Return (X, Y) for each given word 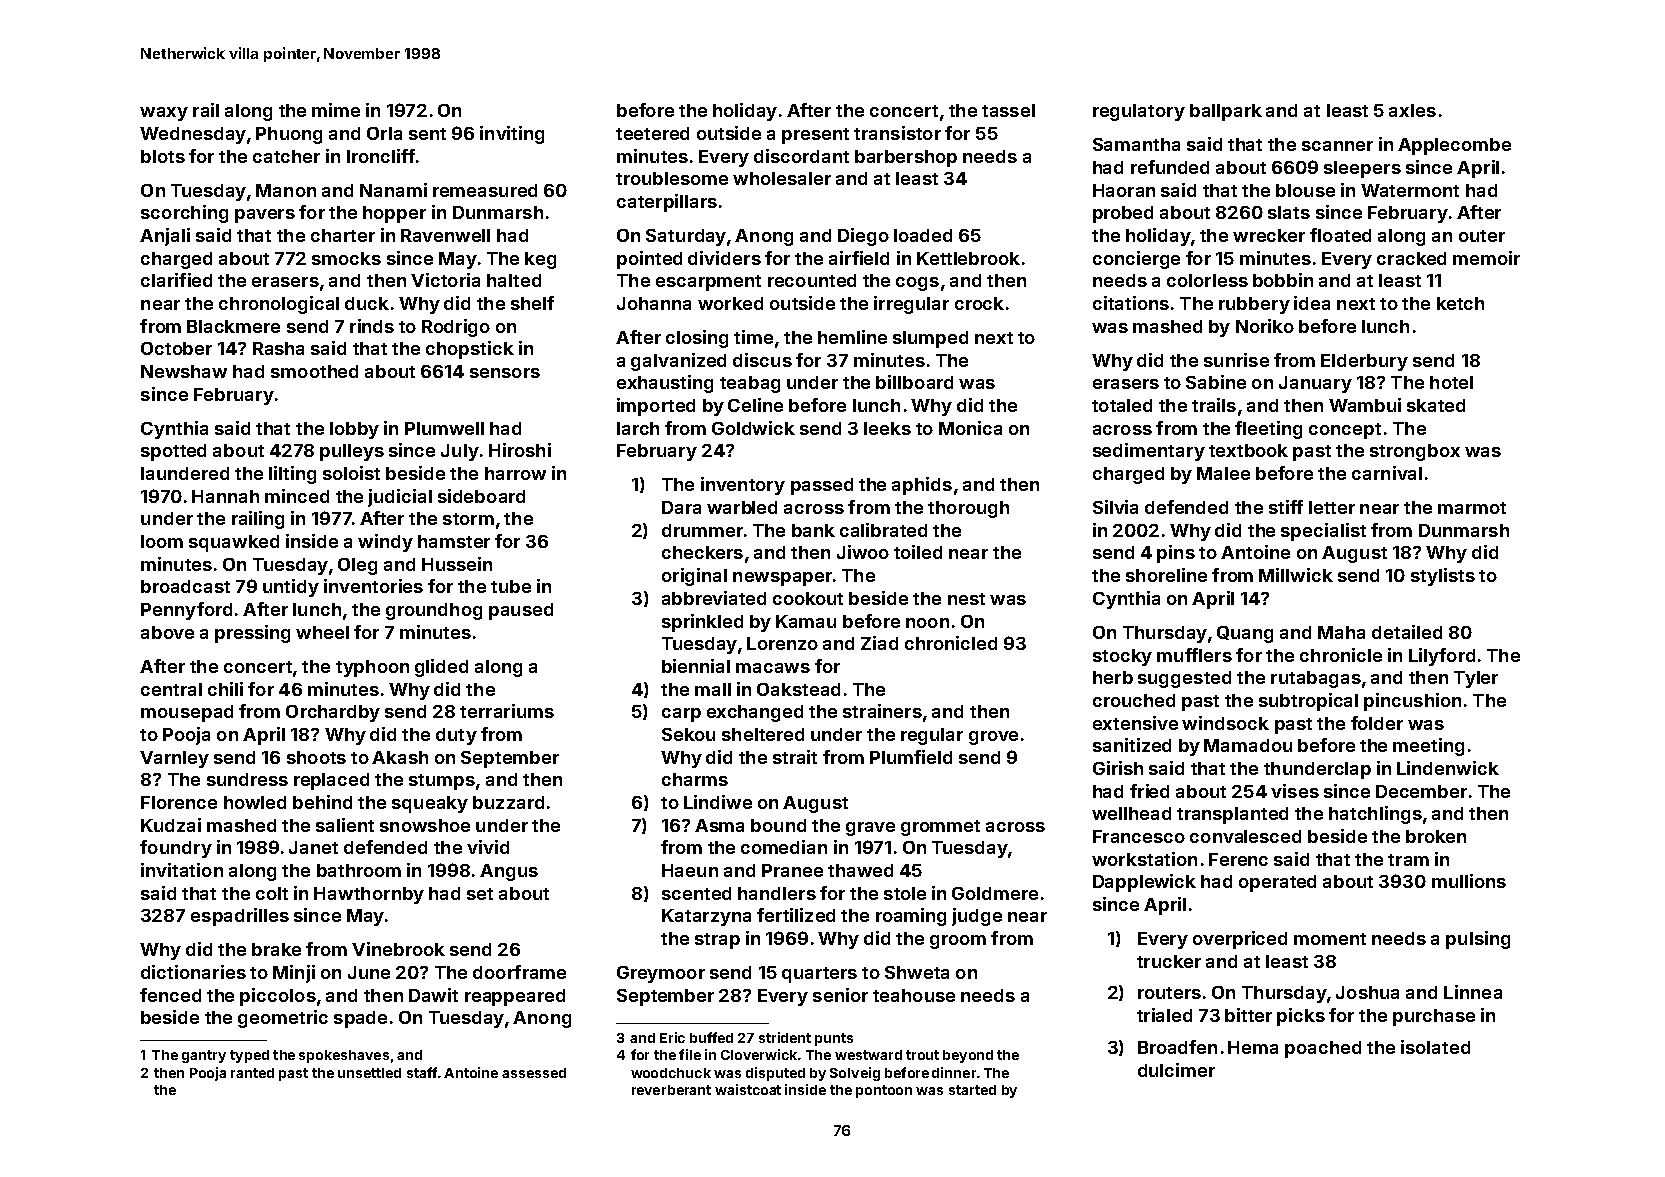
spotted (173, 452)
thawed (860, 870)
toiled (918, 552)
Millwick (1296, 575)
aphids (922, 486)
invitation (182, 870)
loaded (923, 235)
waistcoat (748, 1089)
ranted (252, 1073)
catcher (286, 156)
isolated (1435, 1047)
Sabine (1216, 382)
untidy (291, 588)
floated (1340, 235)
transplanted (1232, 815)
